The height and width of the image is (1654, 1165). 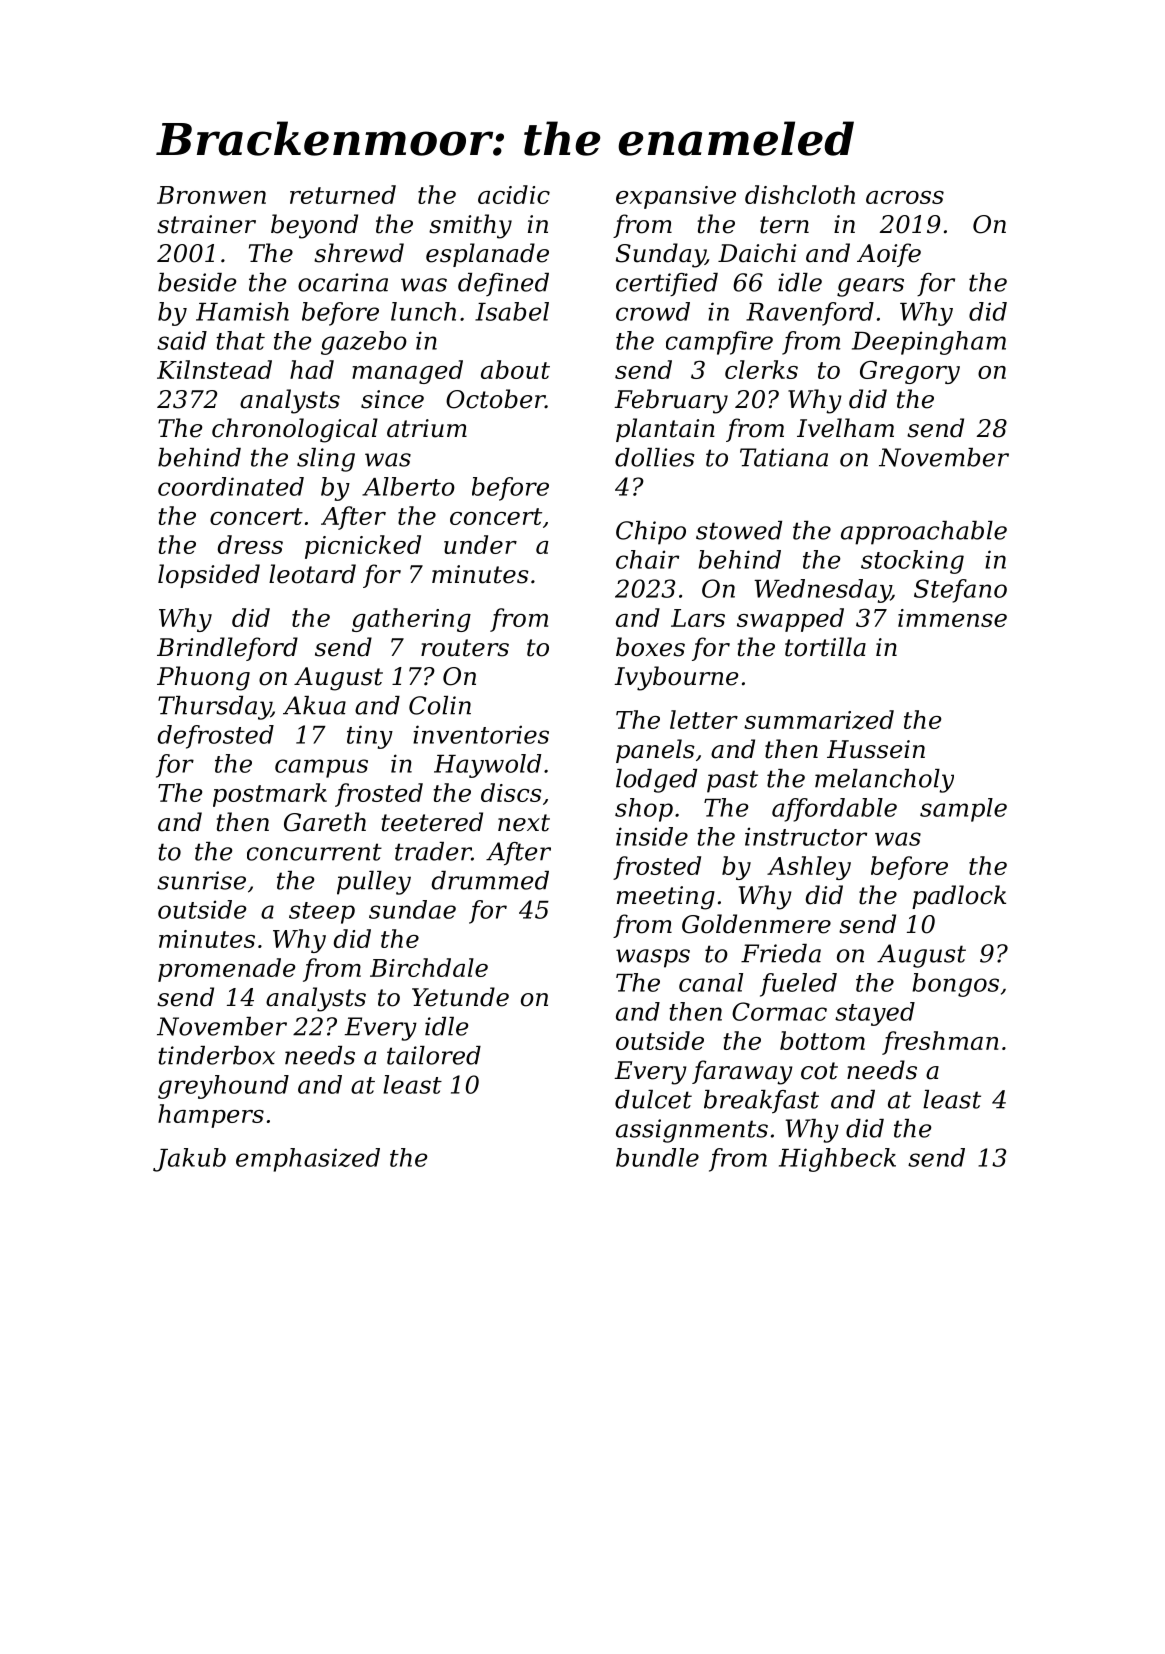 I want to click on strainer, so click(x=206, y=224).
